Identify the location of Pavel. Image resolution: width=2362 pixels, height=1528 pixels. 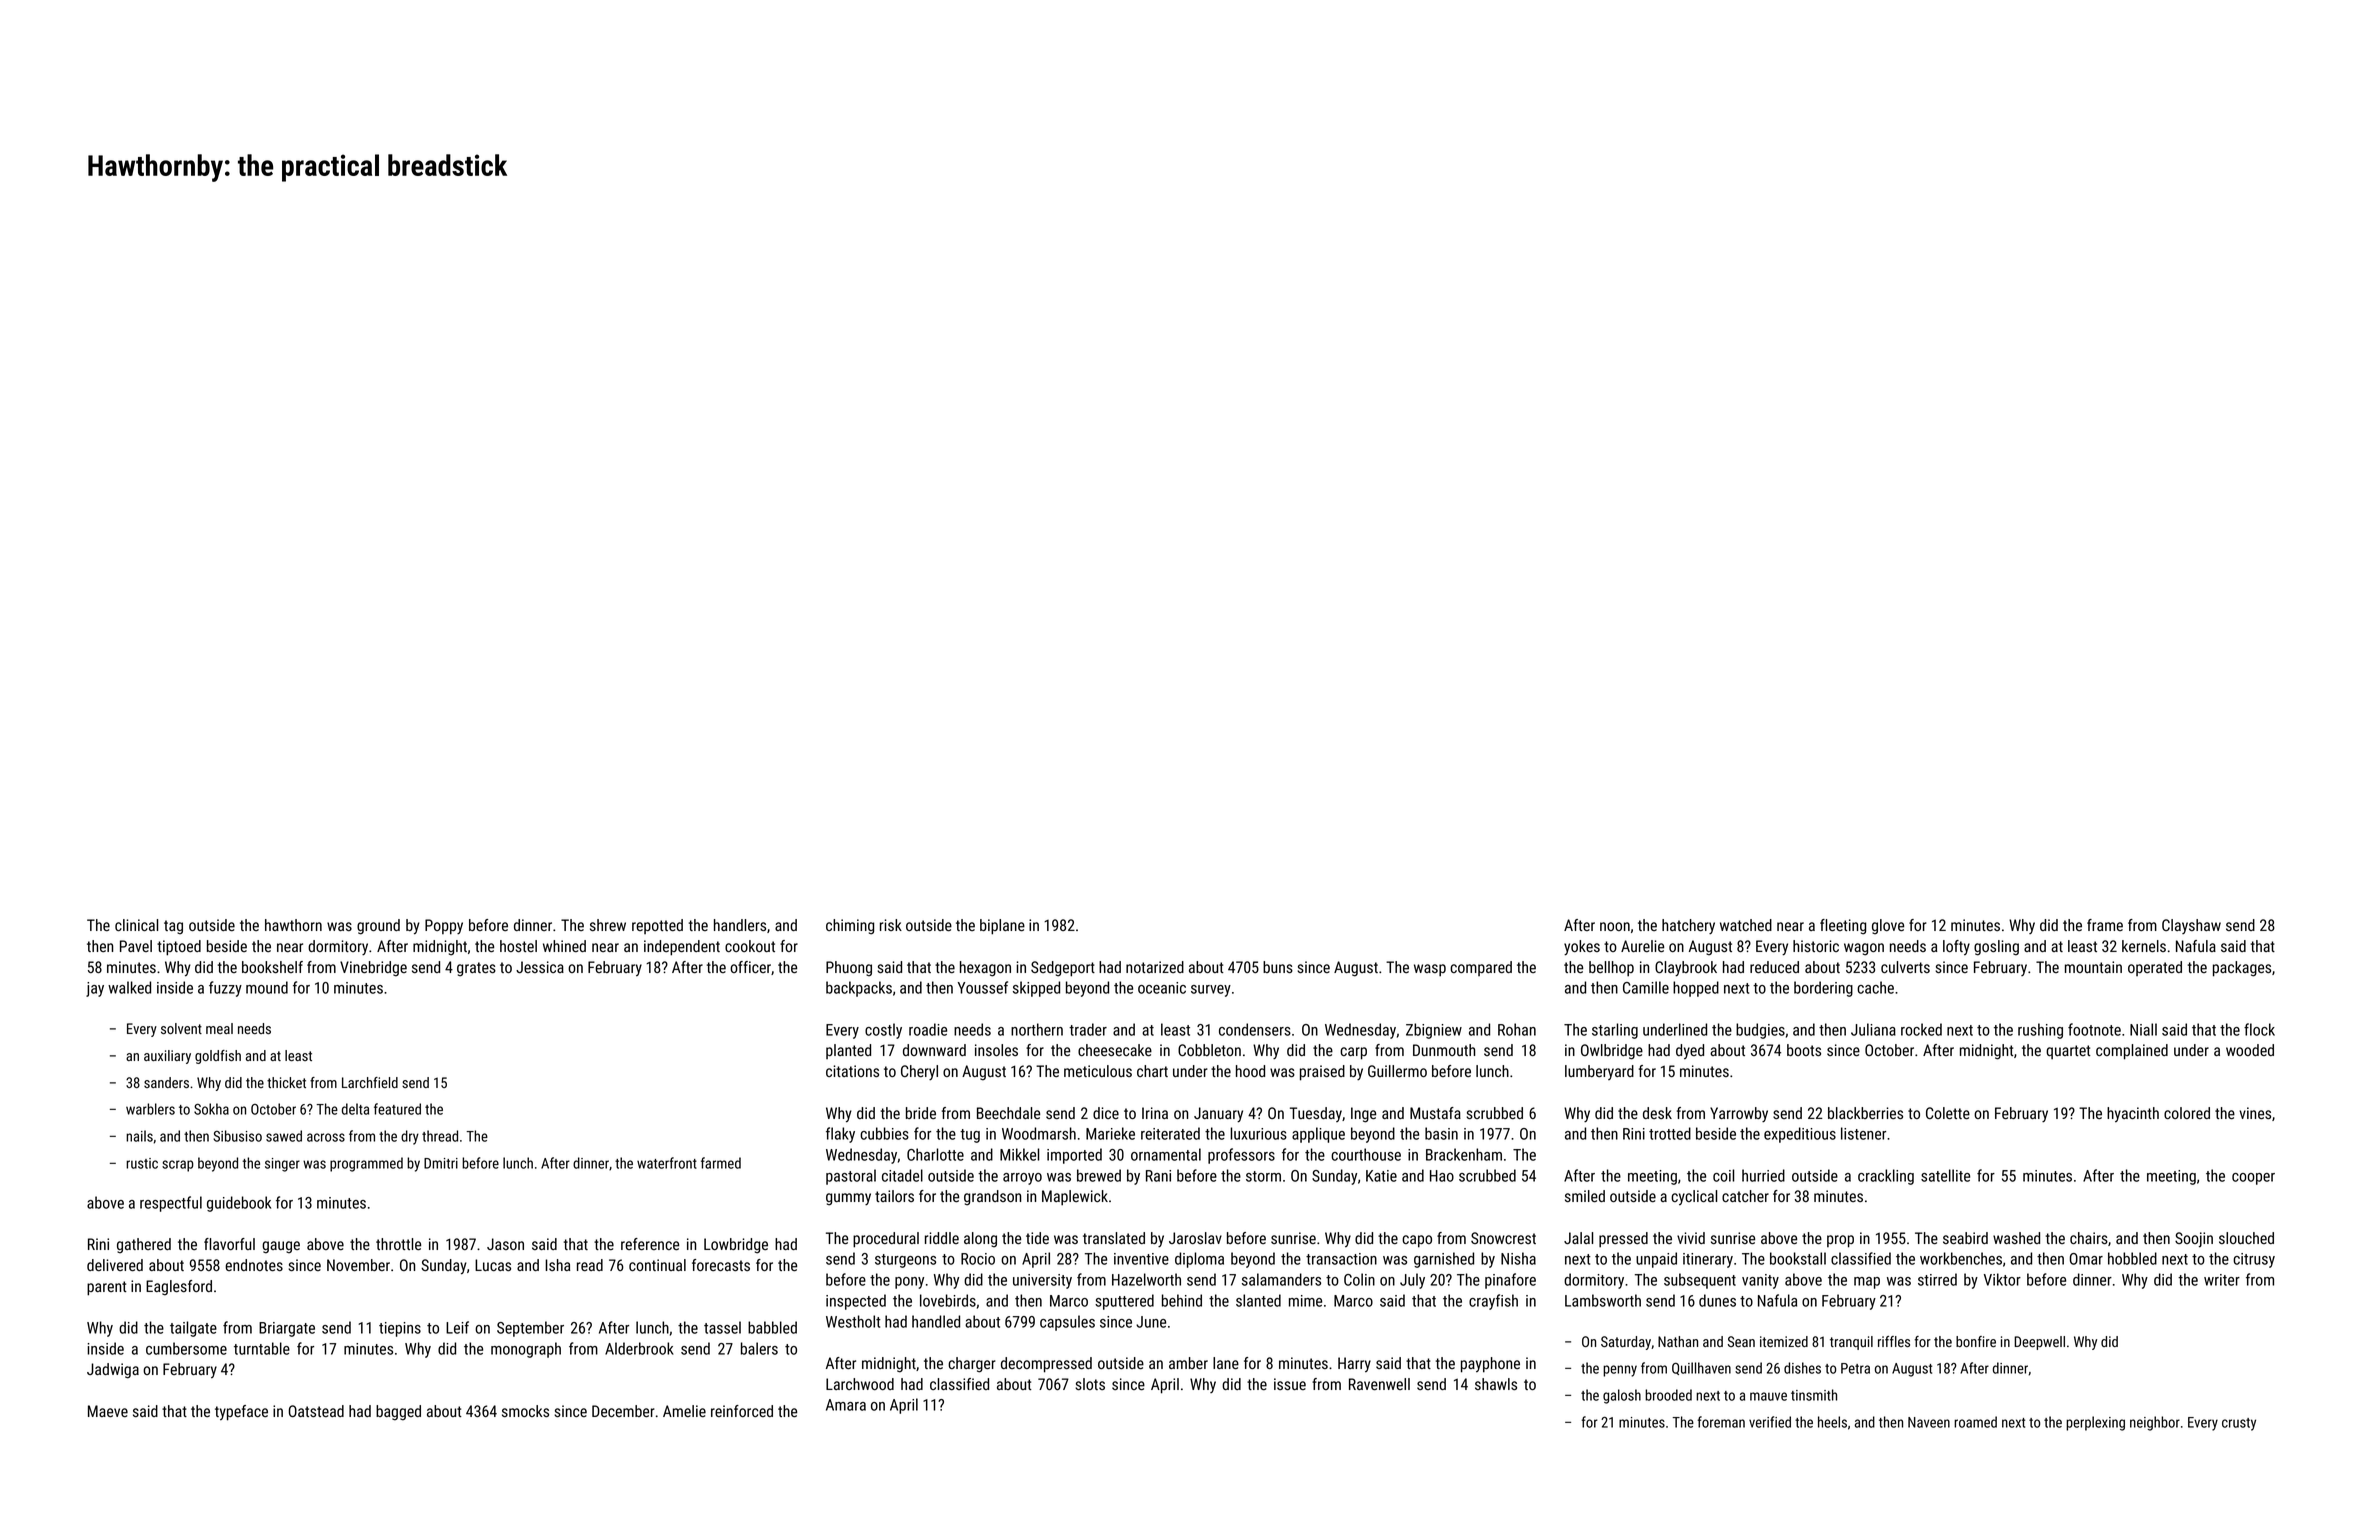
(136, 946).
